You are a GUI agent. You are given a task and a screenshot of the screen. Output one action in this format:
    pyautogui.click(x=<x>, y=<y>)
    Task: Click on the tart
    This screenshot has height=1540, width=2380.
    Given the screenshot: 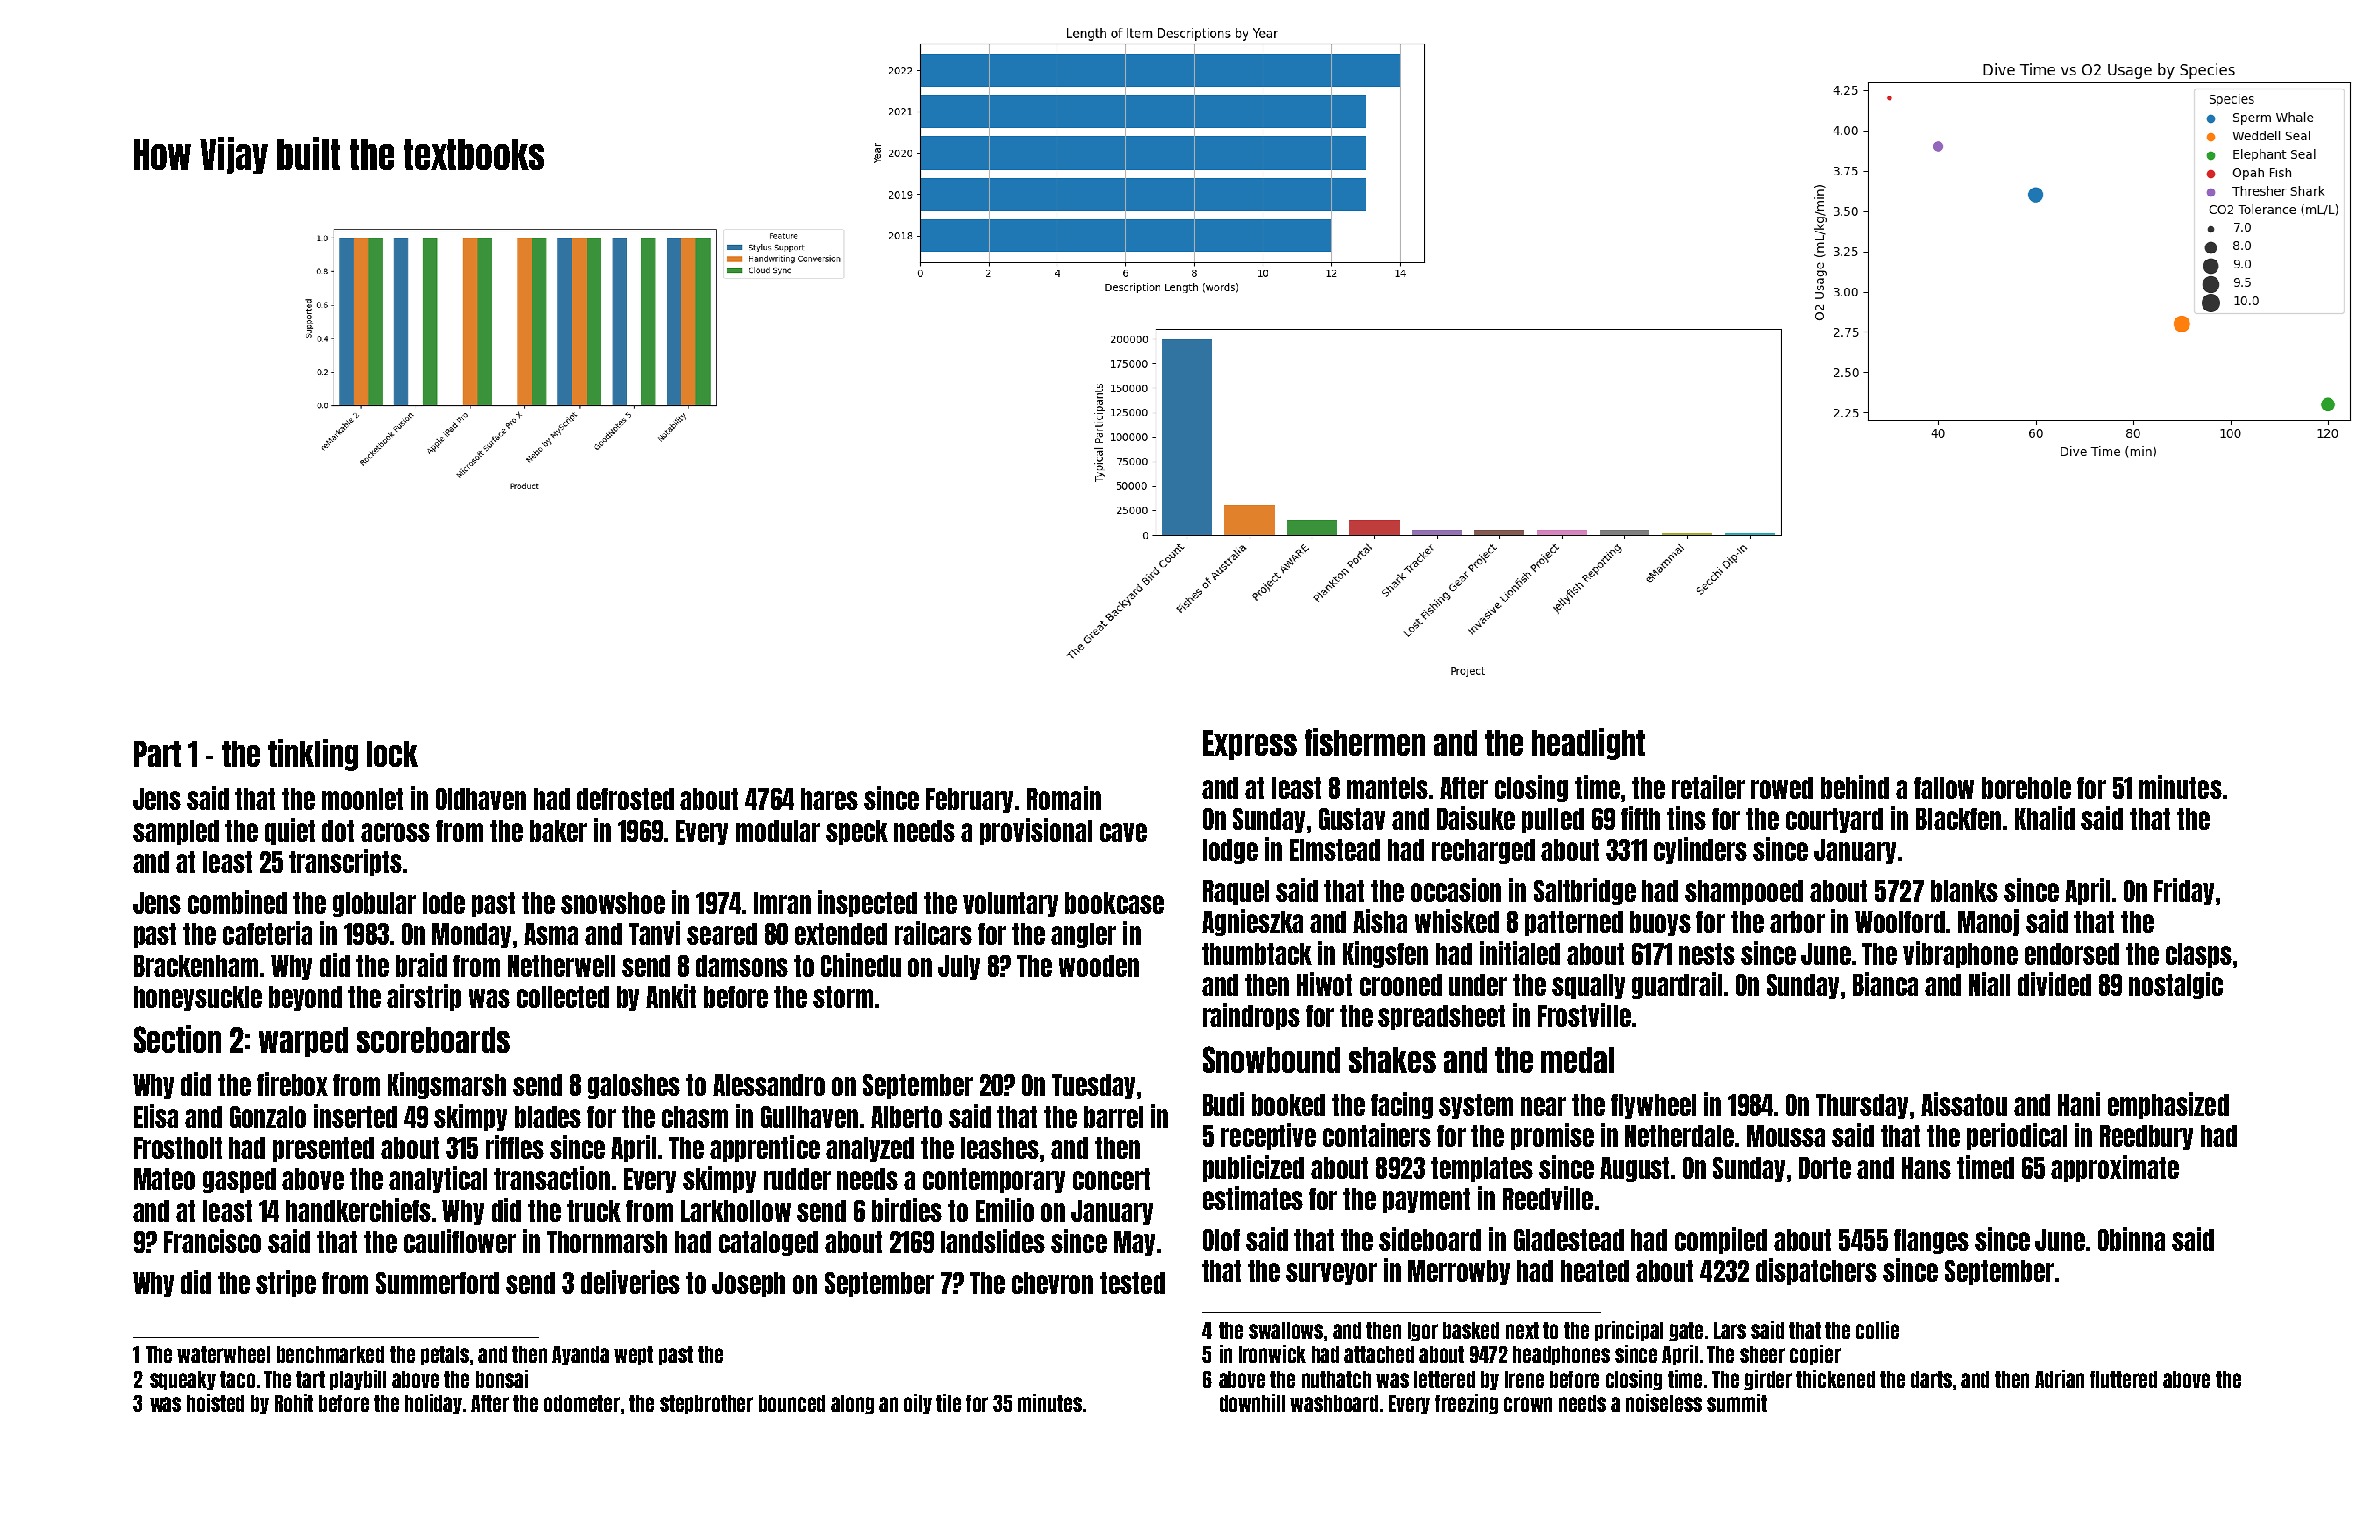 What is the action you would take?
    pyautogui.click(x=310, y=1379)
